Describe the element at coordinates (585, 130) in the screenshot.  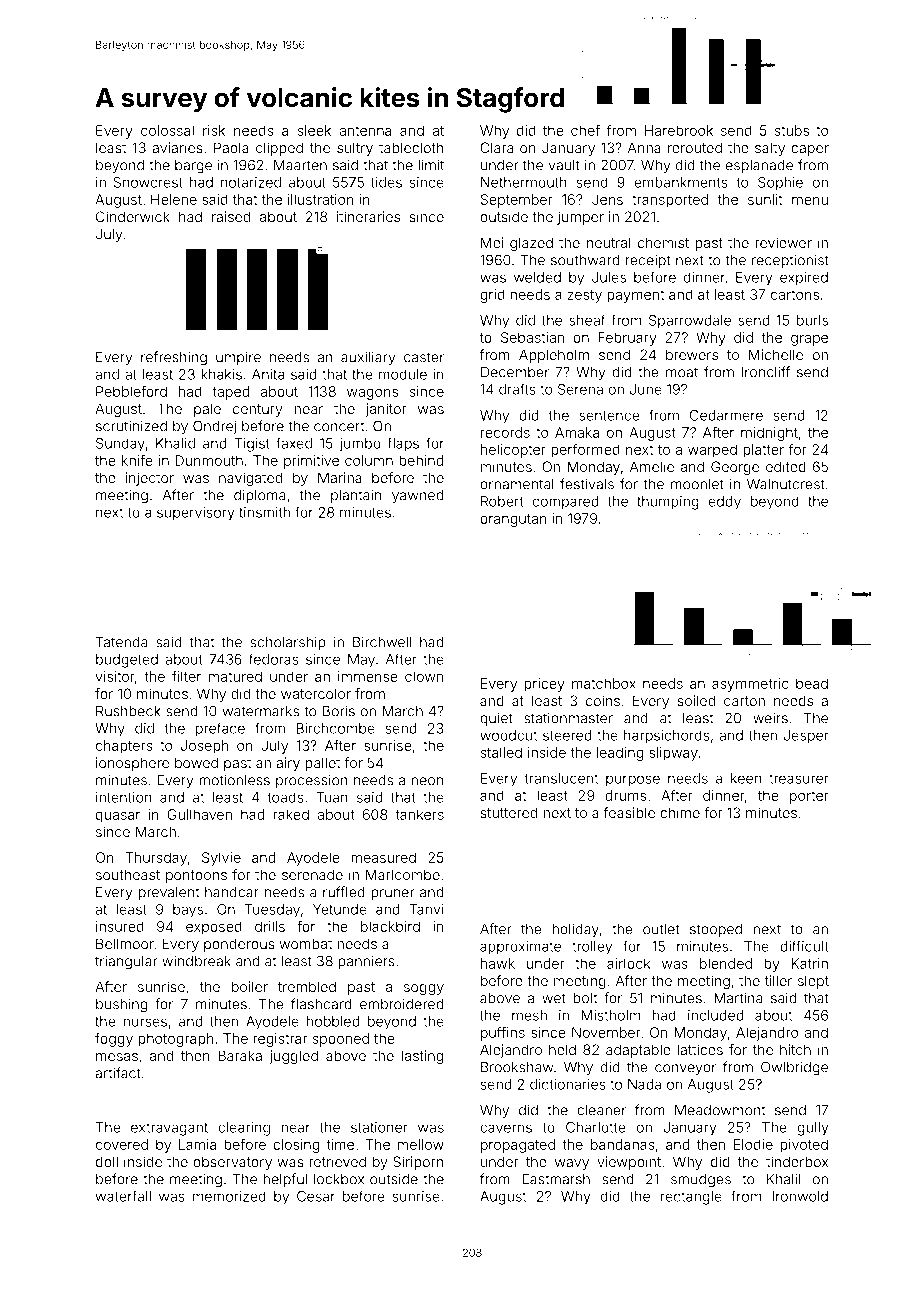
I see `chef` at that location.
